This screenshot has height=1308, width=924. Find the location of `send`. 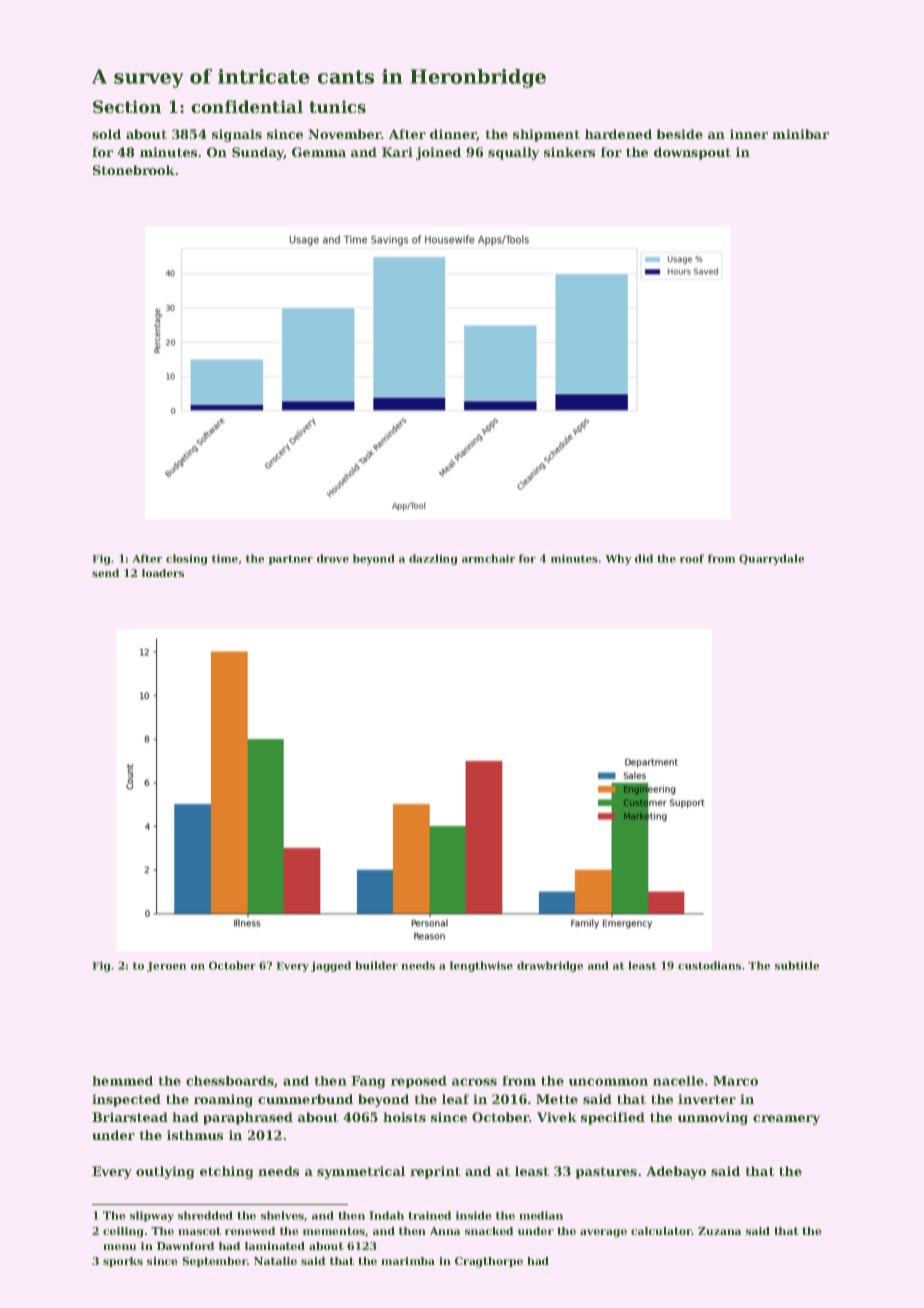

send is located at coordinates (105, 573).
